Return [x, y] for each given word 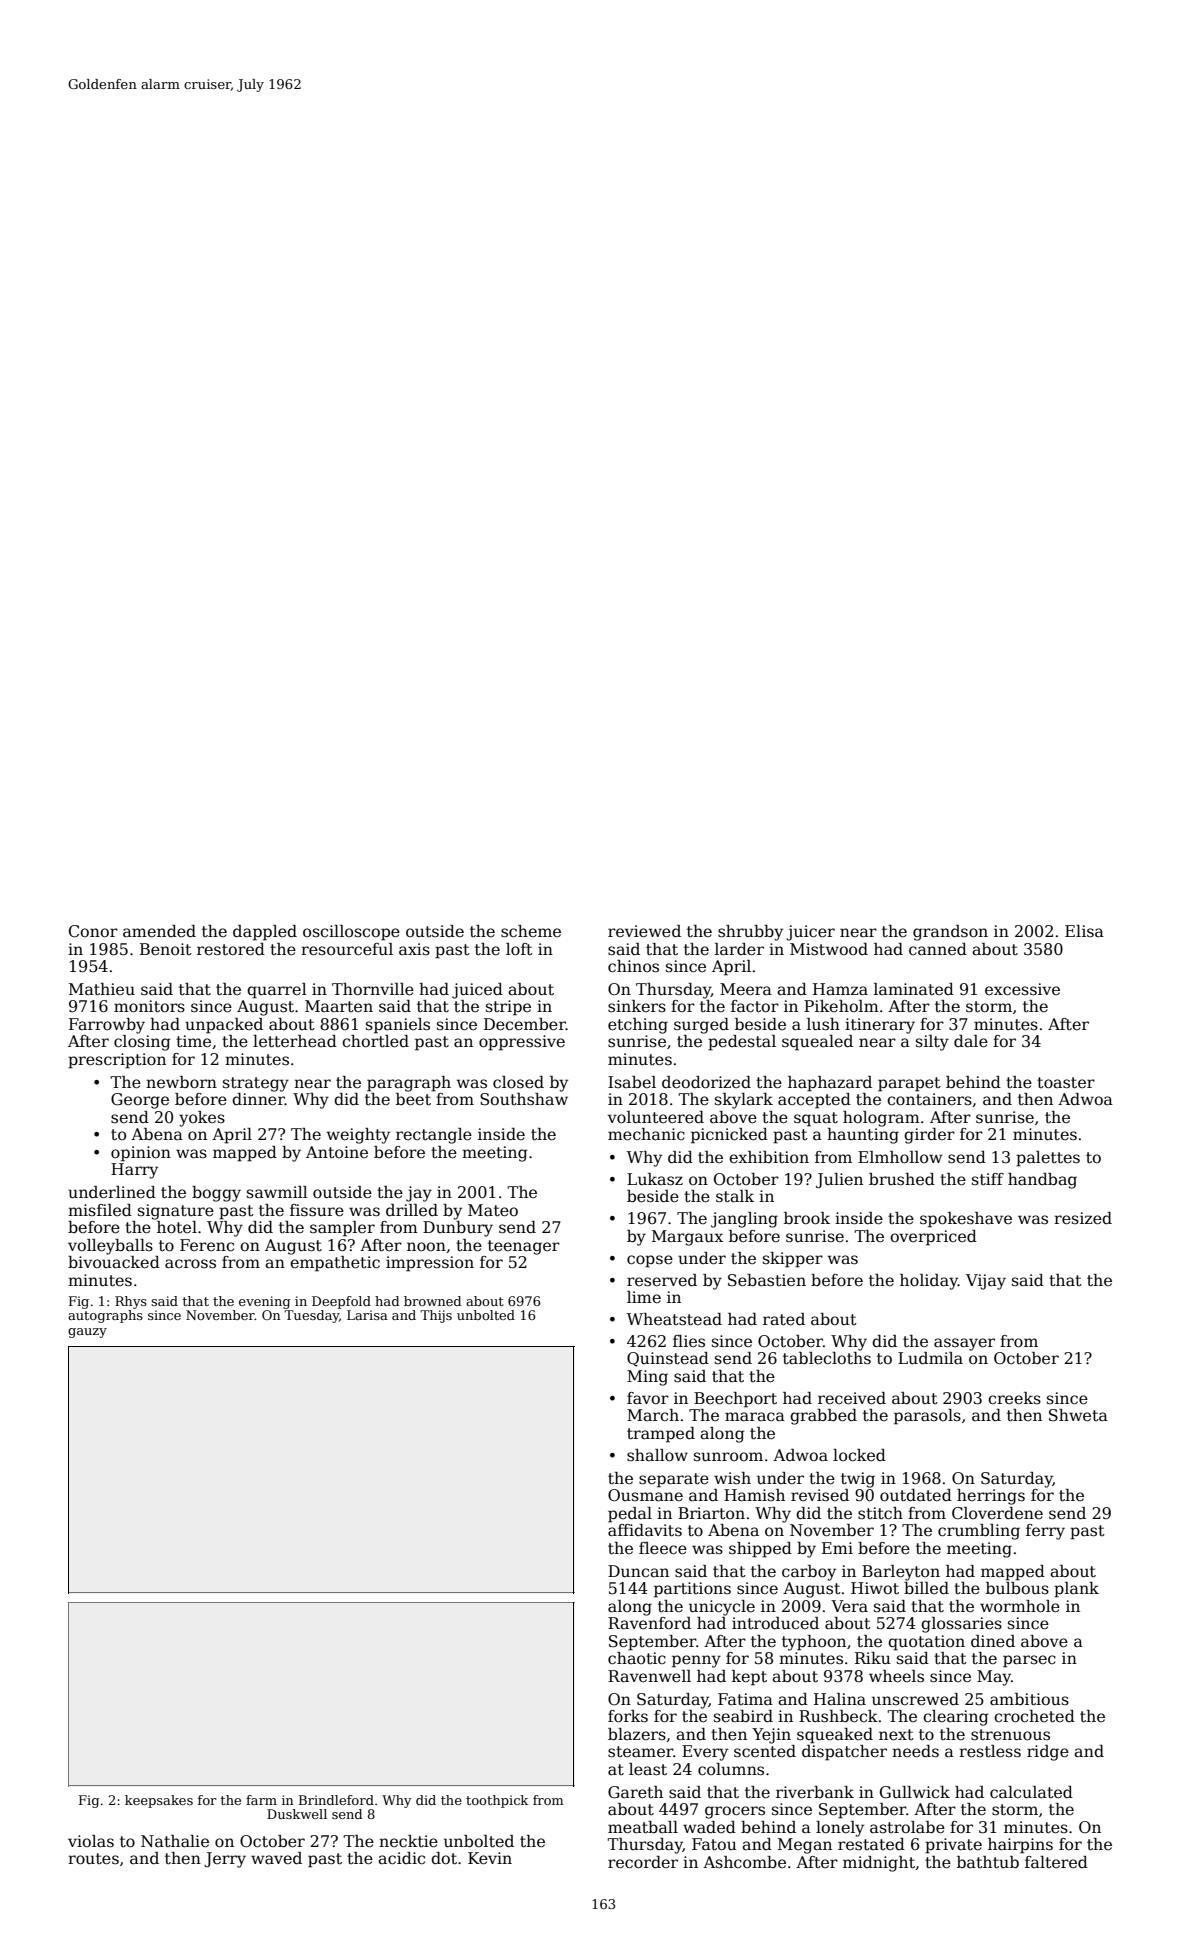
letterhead [295, 1041]
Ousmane [645, 1495]
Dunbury [458, 1229]
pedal [630, 1515]
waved [276, 1858]
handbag [1042, 1181]
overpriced [933, 1238]
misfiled [100, 1210]
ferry [1045, 1532]
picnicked [729, 1136]
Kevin [490, 1858]
